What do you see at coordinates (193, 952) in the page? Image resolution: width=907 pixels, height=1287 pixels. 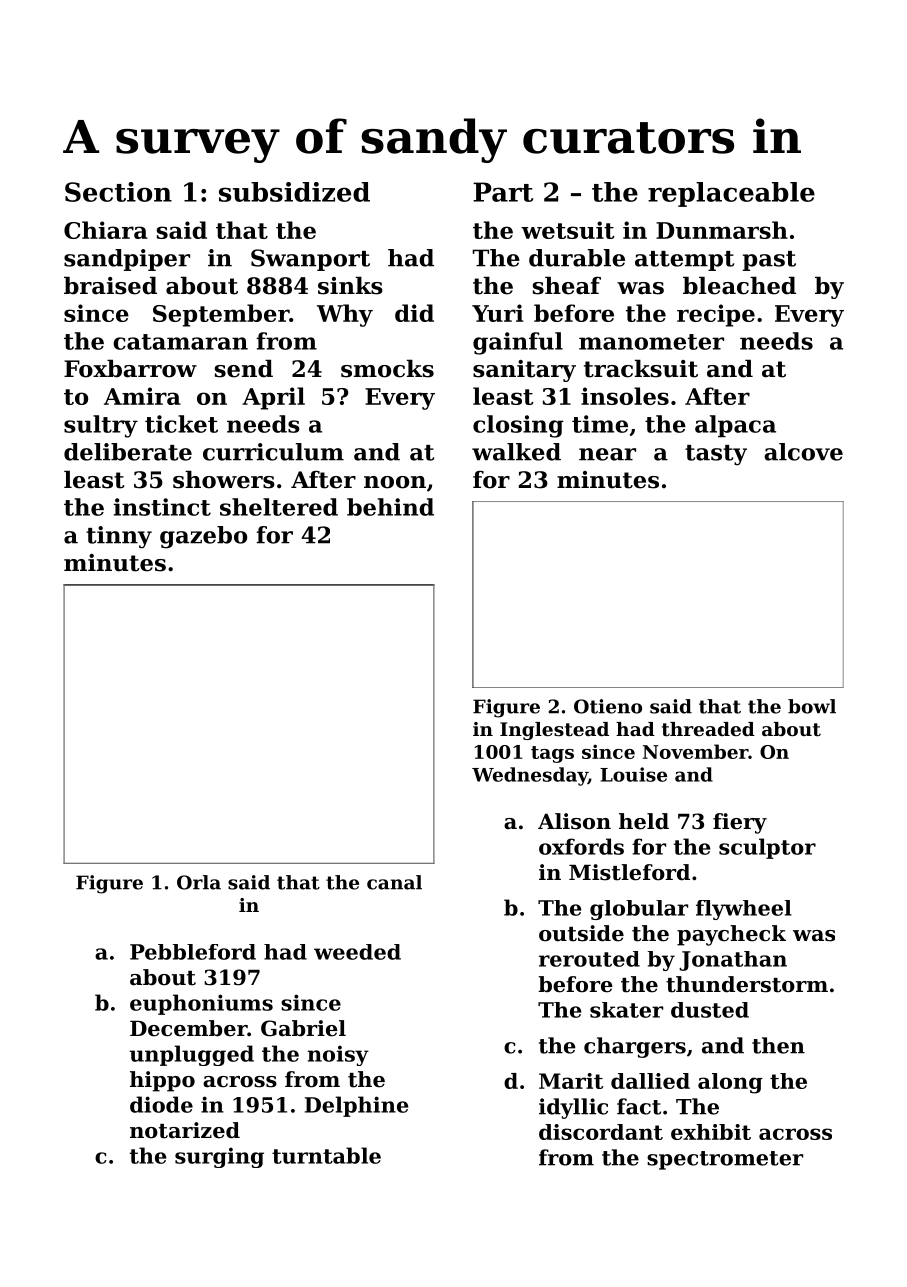 I see `Pebbleford` at bounding box center [193, 952].
